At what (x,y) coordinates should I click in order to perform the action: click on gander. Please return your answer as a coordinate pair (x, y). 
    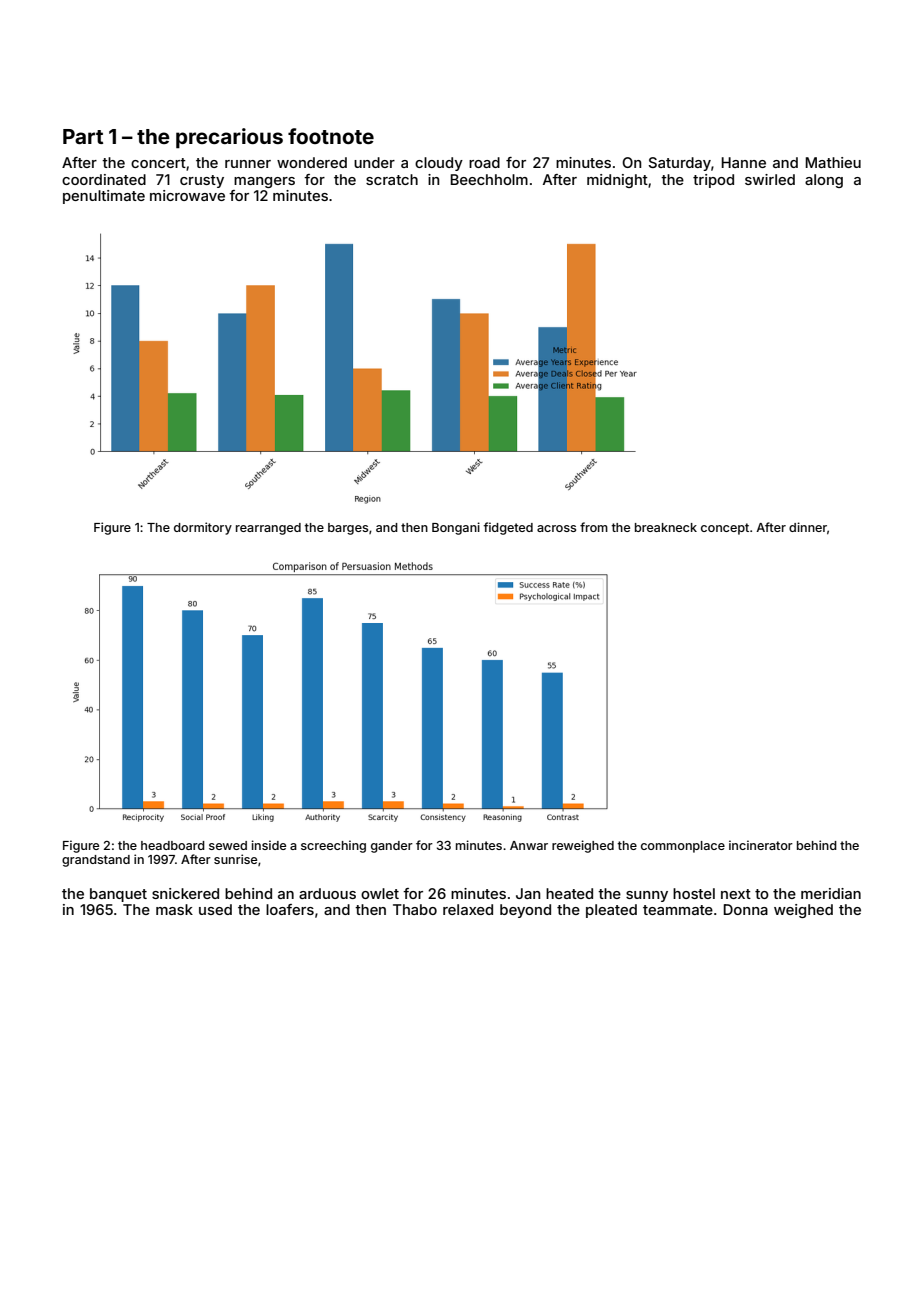
    Looking at the image, I should click on (392, 847).
